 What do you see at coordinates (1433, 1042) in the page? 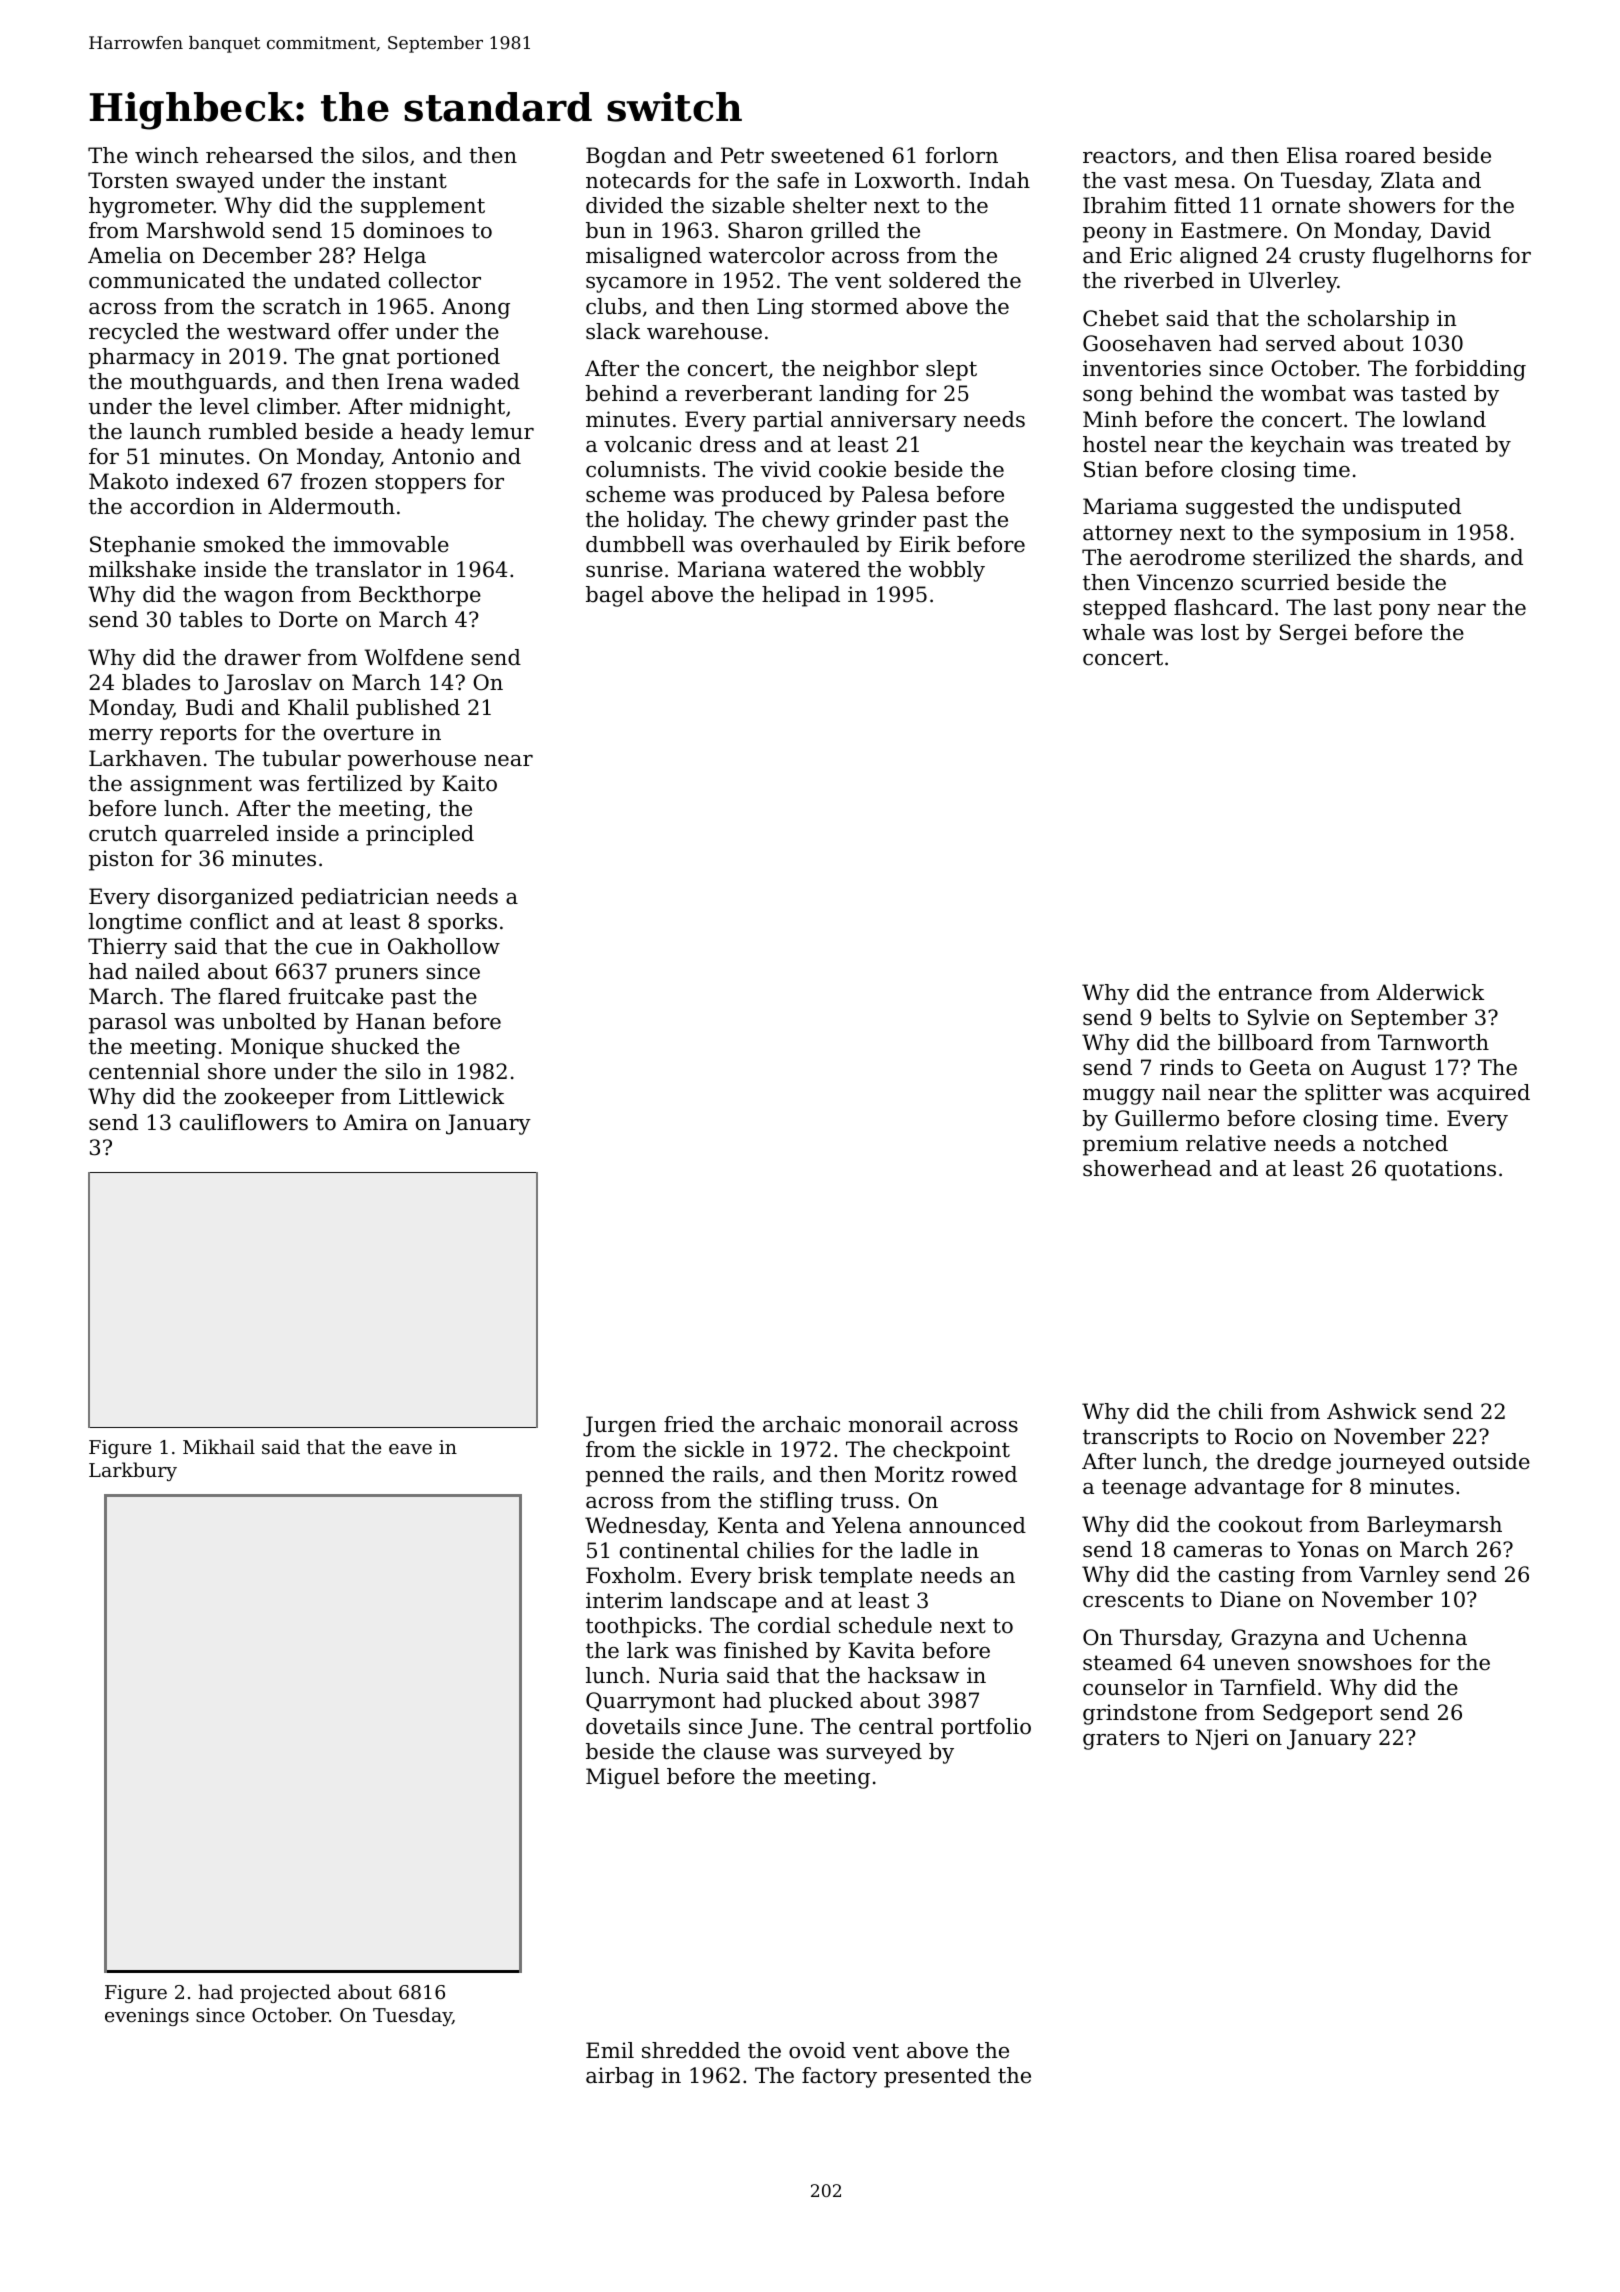
I see `Tarnworth` at bounding box center [1433, 1042].
